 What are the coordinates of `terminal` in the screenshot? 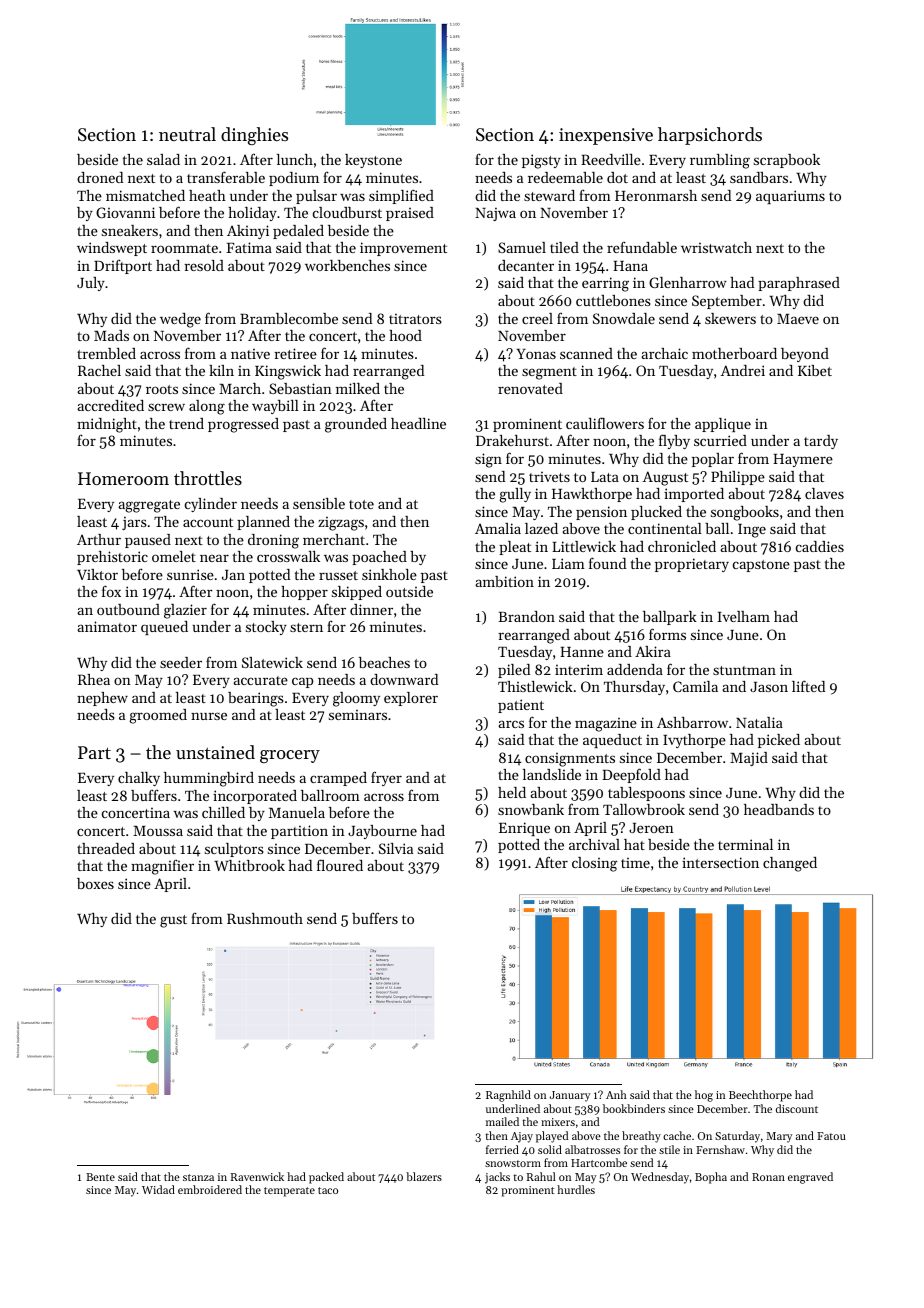 It's located at (745, 844).
